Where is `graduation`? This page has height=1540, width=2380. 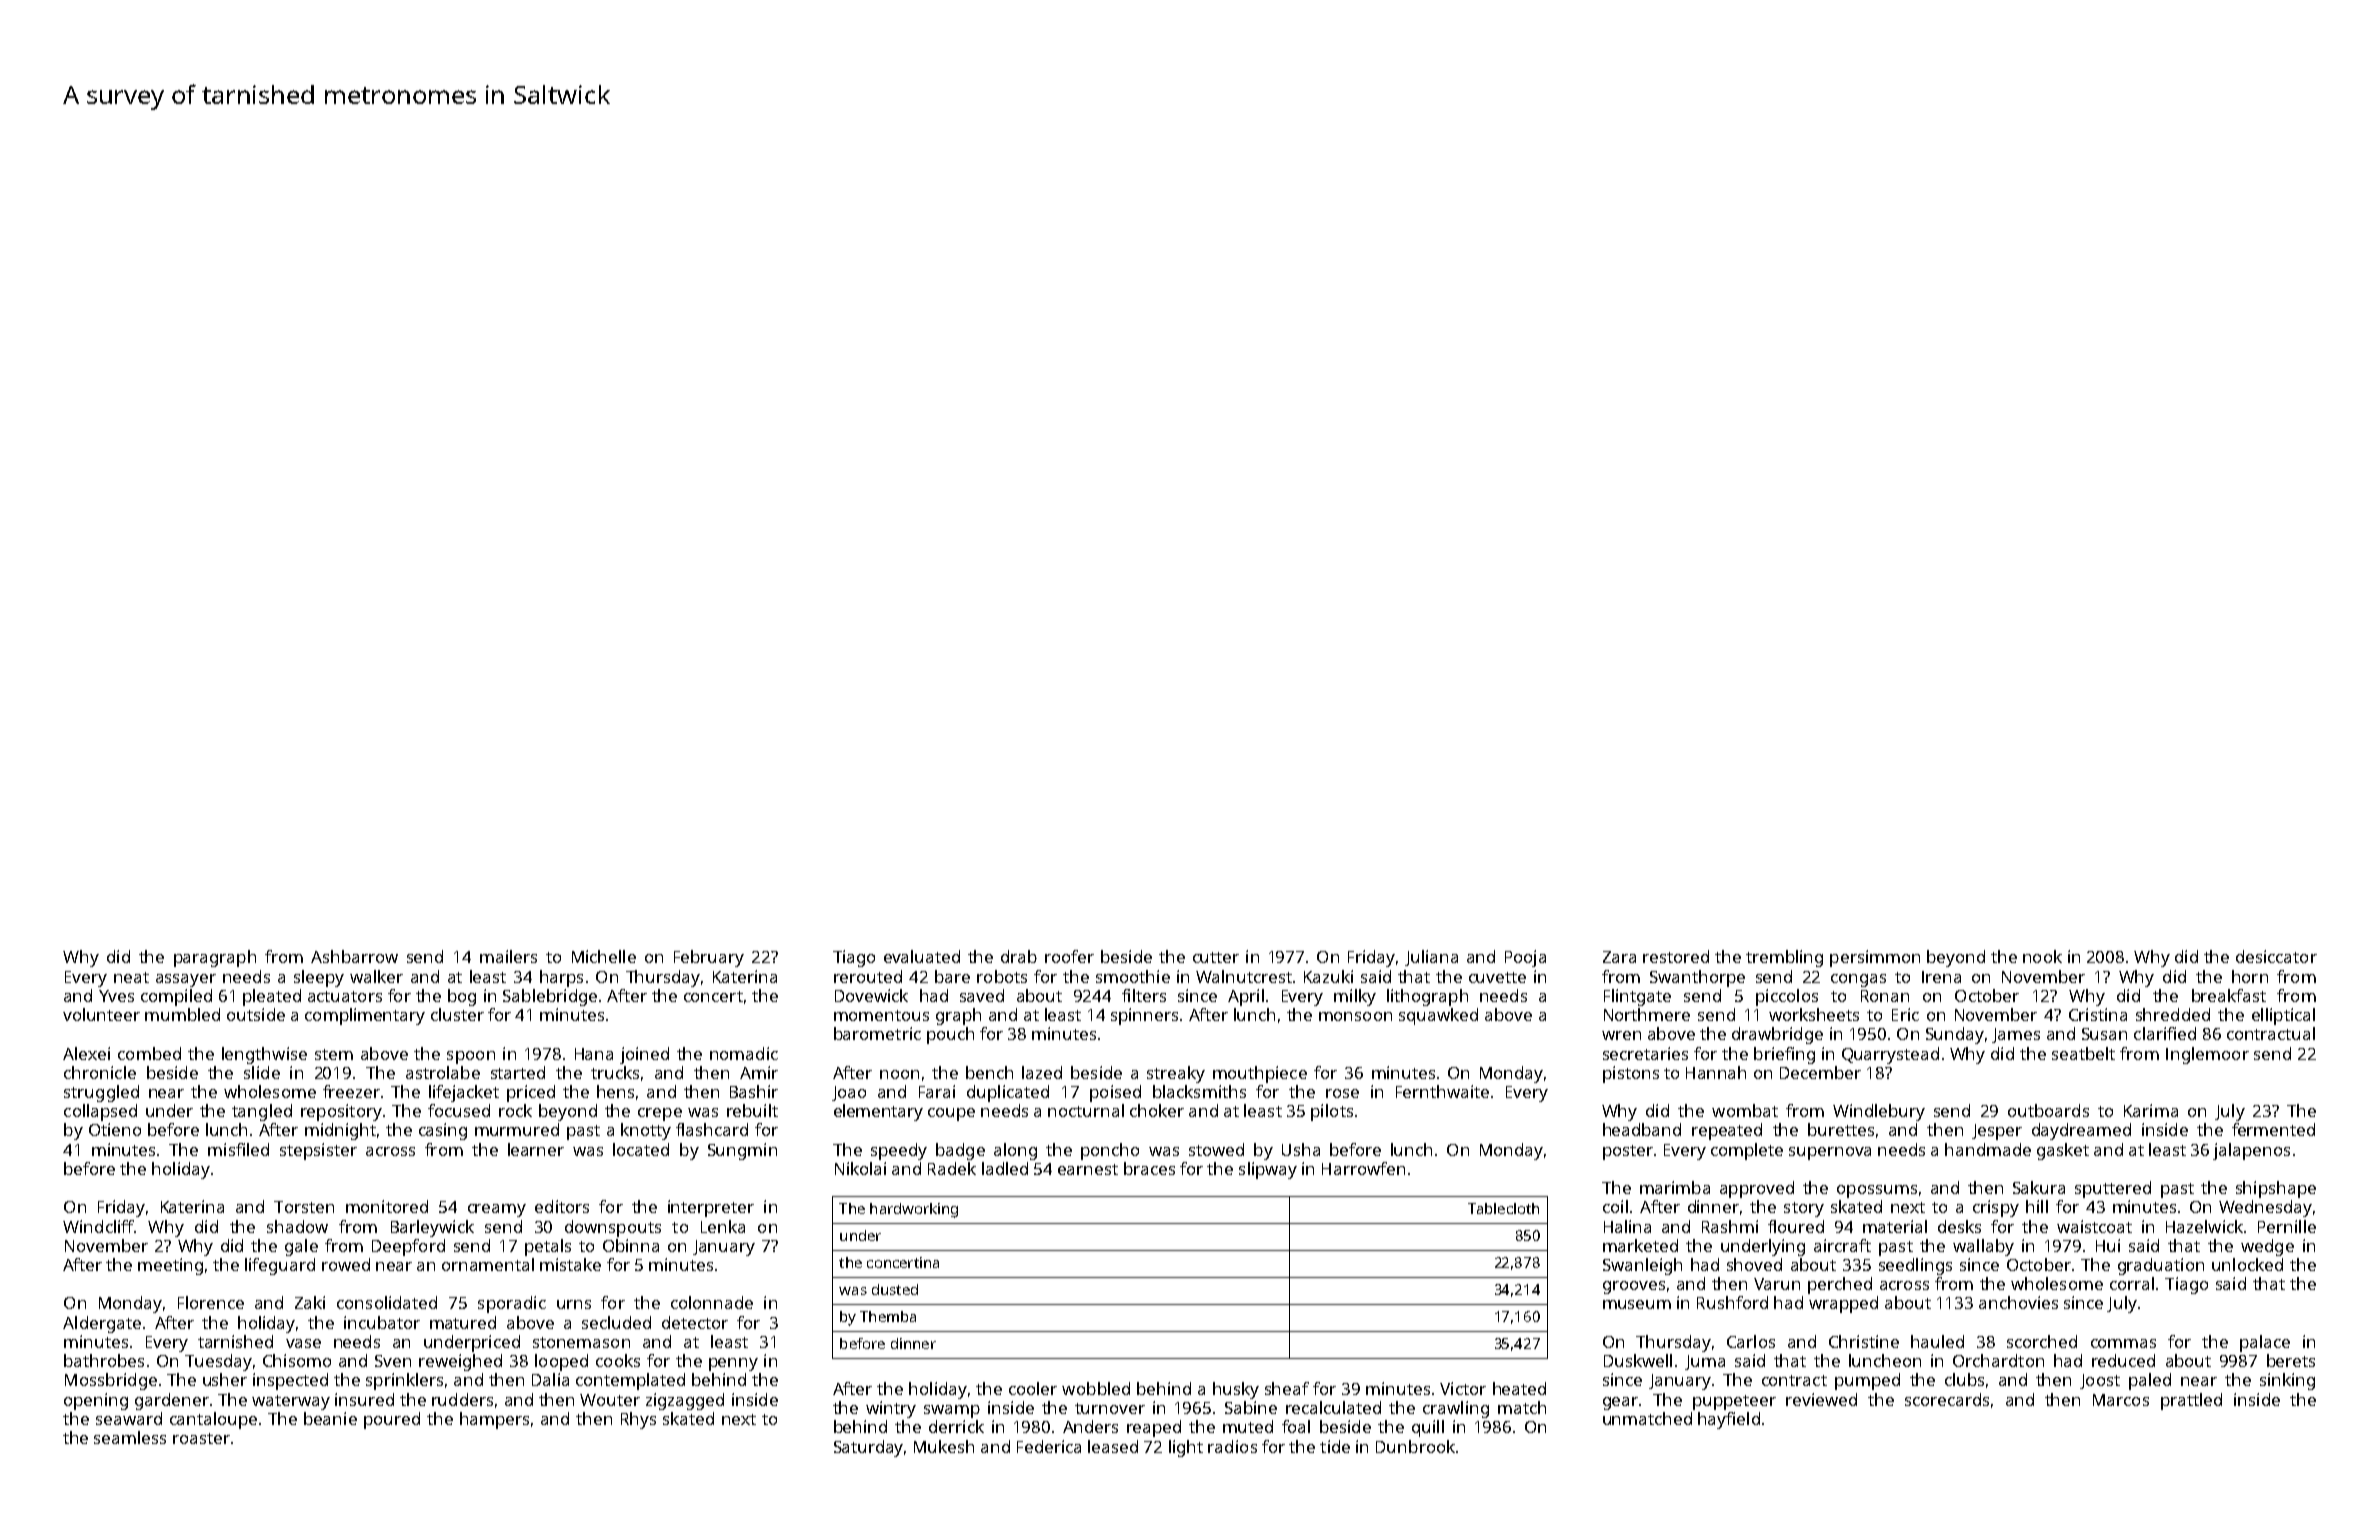 graduation is located at coordinates (2161, 1266).
